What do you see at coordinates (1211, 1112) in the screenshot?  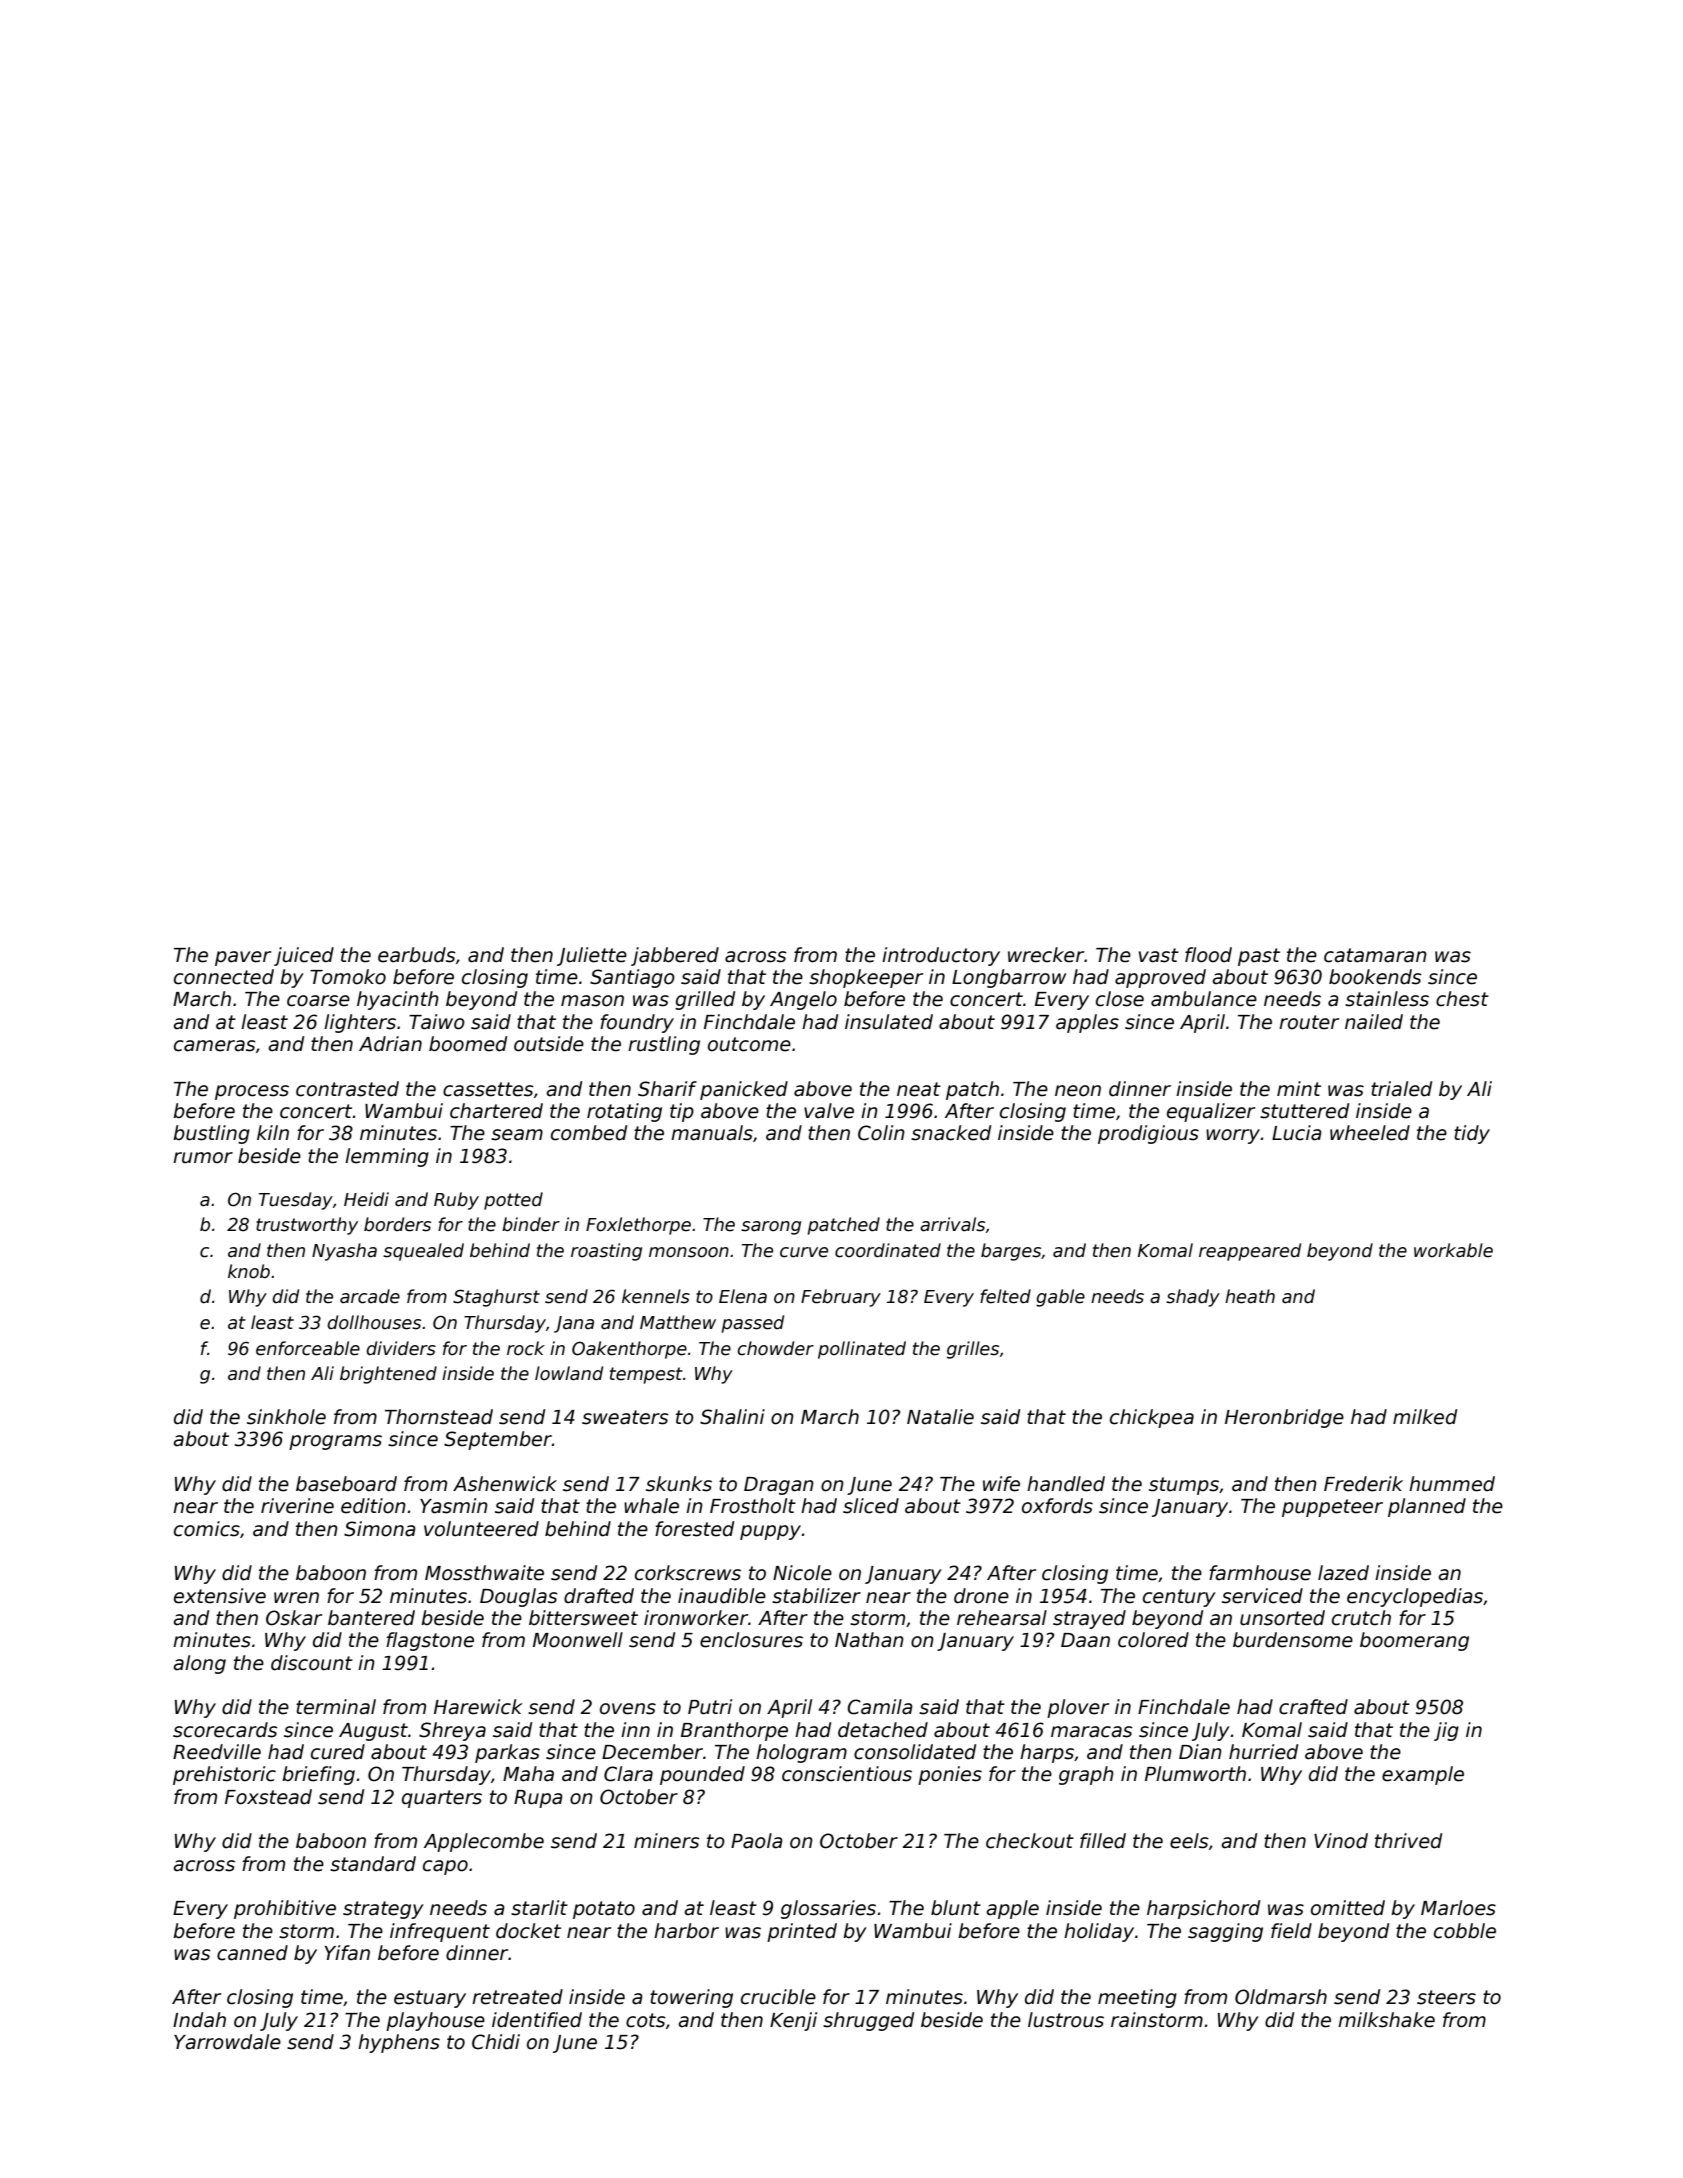 I see `equalizer` at bounding box center [1211, 1112].
